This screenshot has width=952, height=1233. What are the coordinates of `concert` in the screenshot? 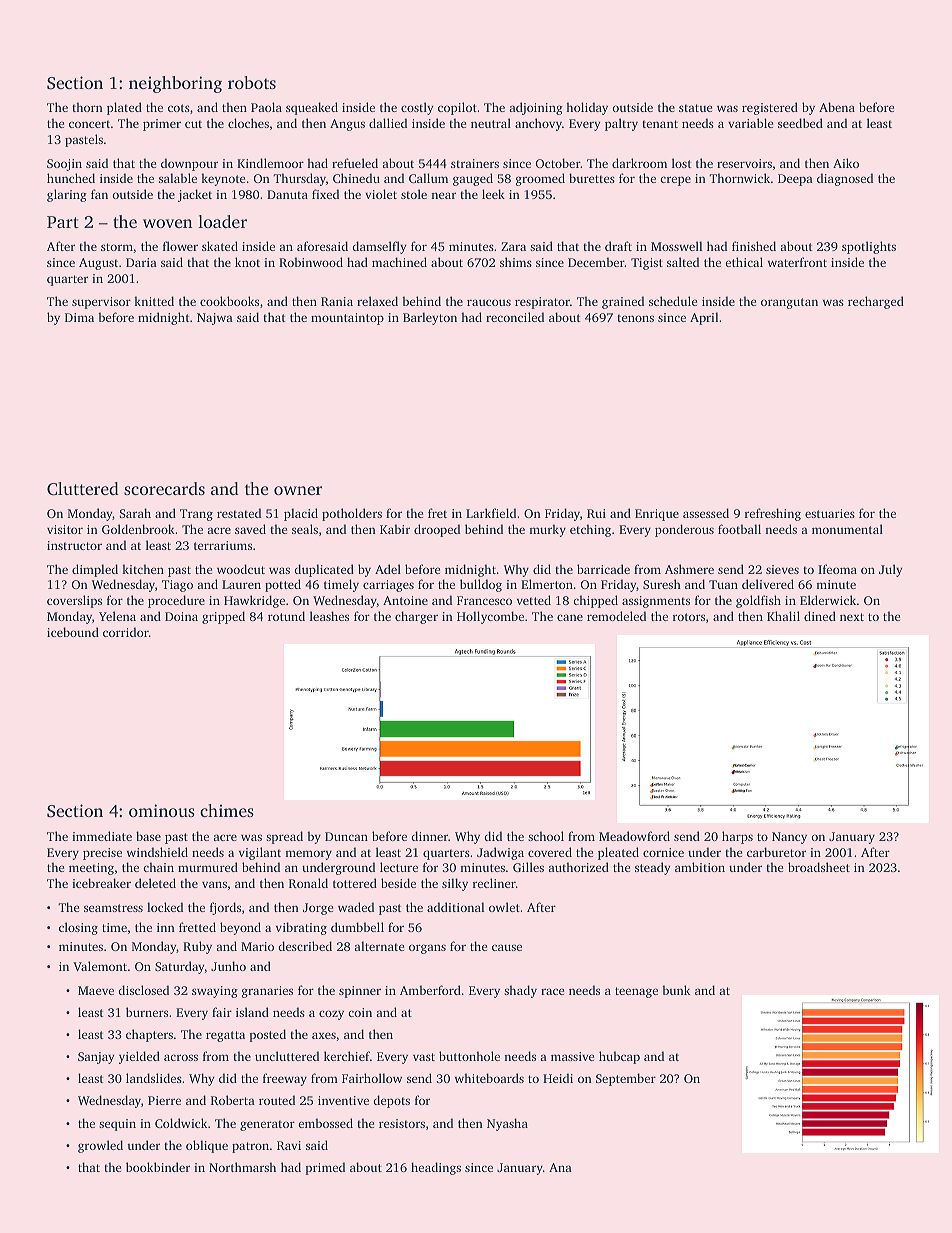 It's located at (89, 124).
